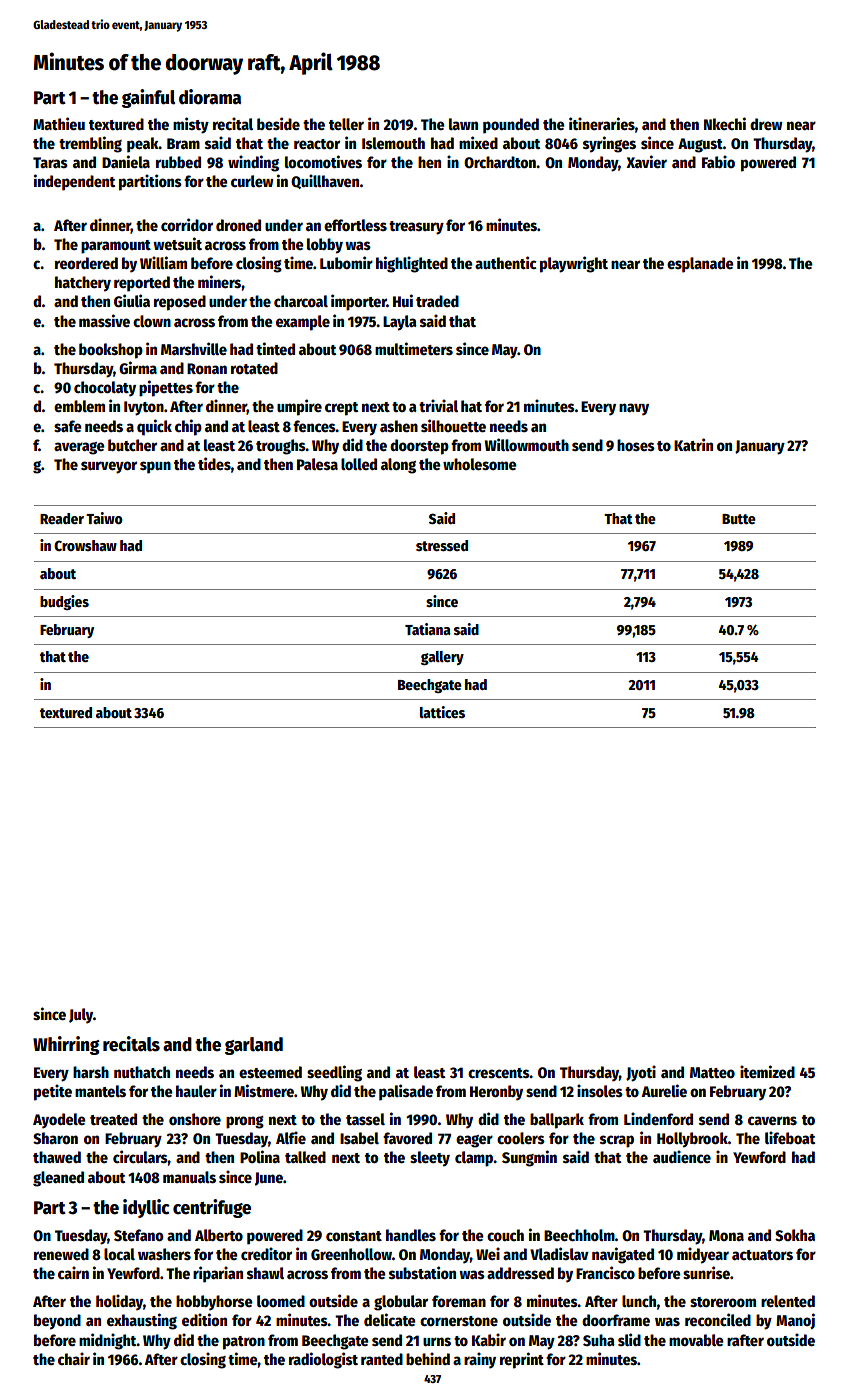 This page has height=1400, width=849. What do you see at coordinates (189, 1177) in the page?
I see `manuals` at bounding box center [189, 1177].
